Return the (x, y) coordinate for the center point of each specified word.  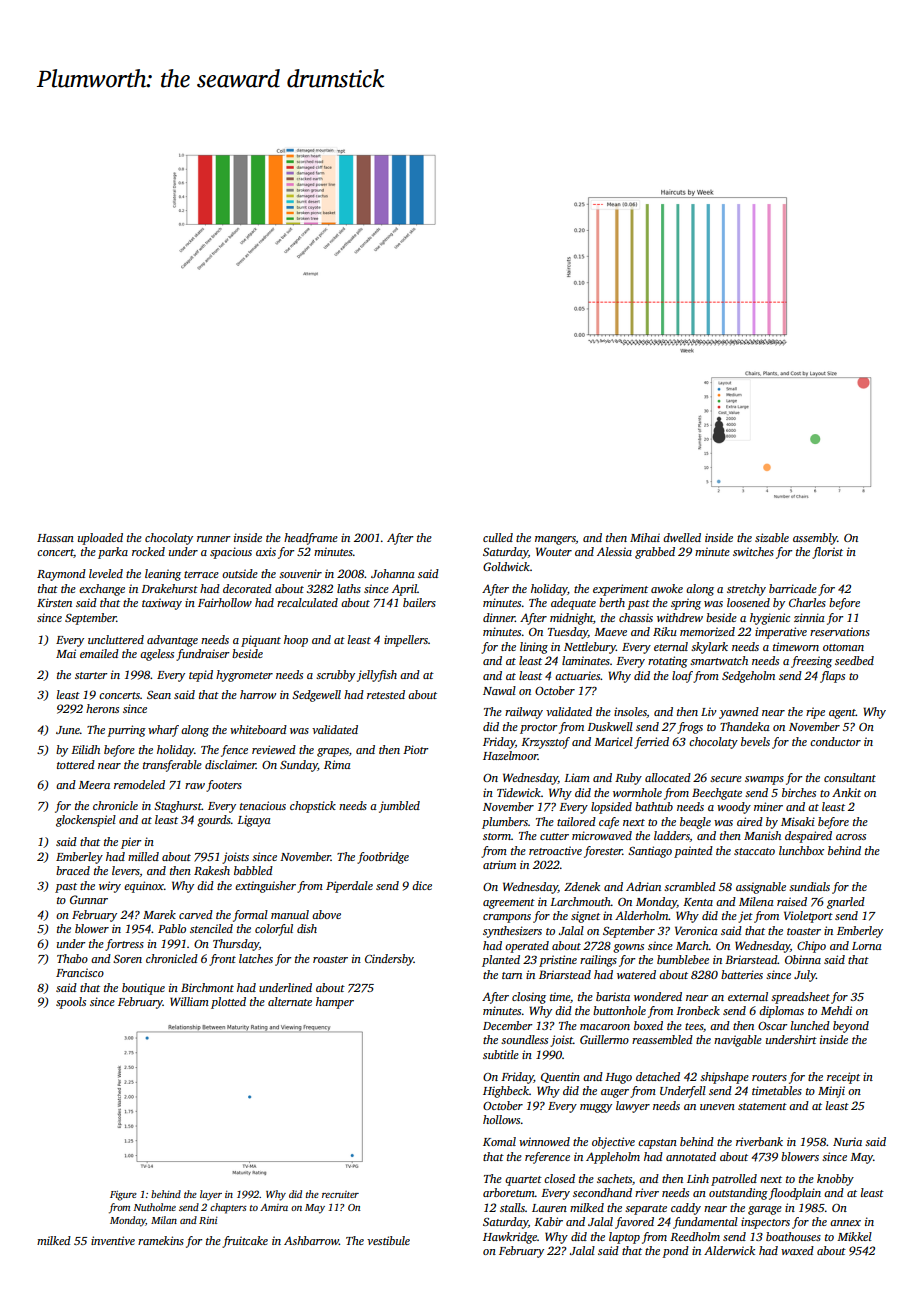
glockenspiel (86, 821)
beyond (851, 1027)
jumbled (399, 807)
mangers (555, 540)
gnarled (846, 903)
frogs (690, 728)
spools (71, 1003)
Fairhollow (225, 602)
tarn (512, 975)
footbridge (383, 858)
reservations (840, 631)
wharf (163, 731)
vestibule (388, 1240)
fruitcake (245, 1242)
